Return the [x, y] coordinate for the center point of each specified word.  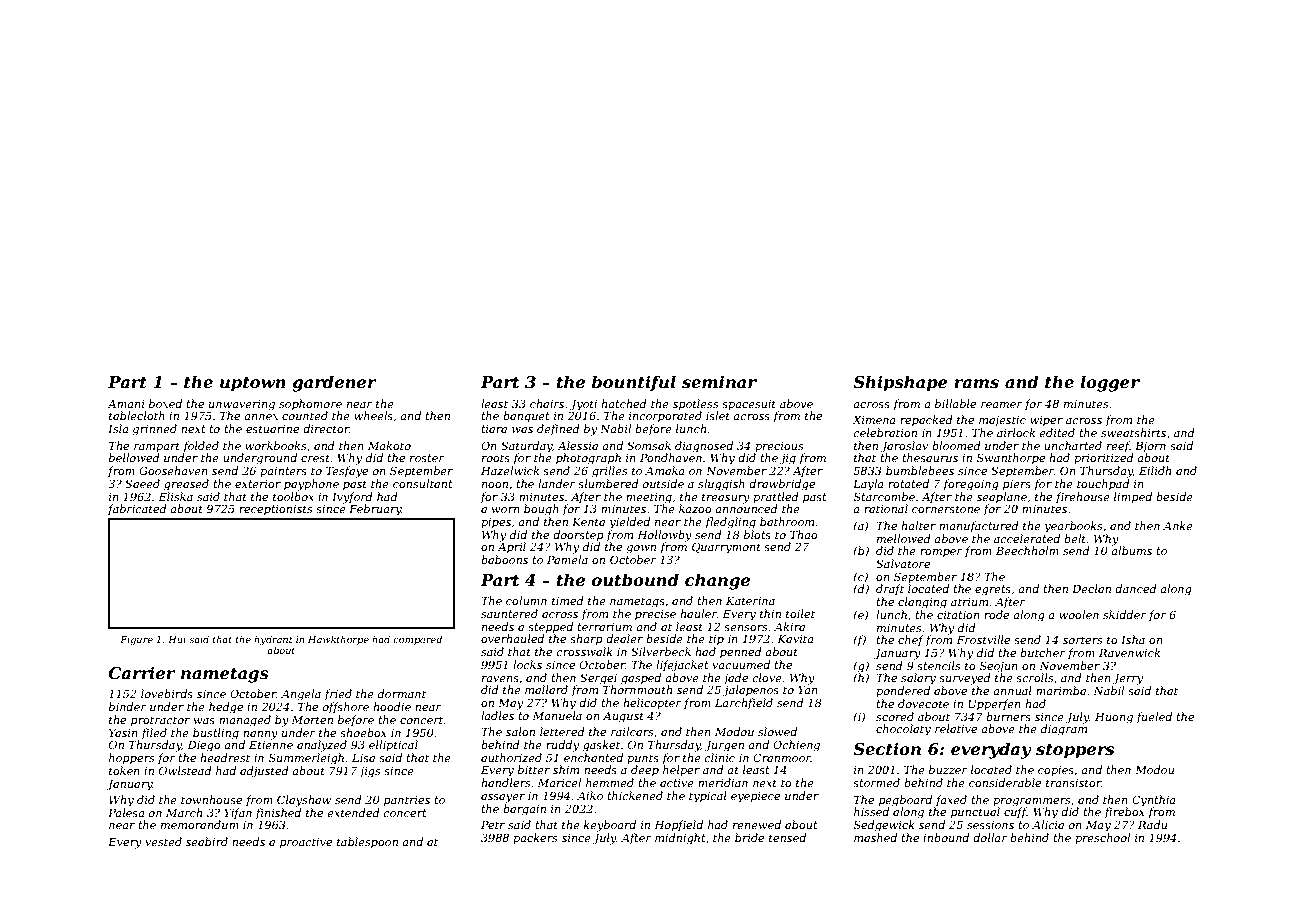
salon [520, 731]
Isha [1133, 639]
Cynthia [1154, 801]
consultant [423, 483]
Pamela [567, 559]
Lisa [363, 758]
